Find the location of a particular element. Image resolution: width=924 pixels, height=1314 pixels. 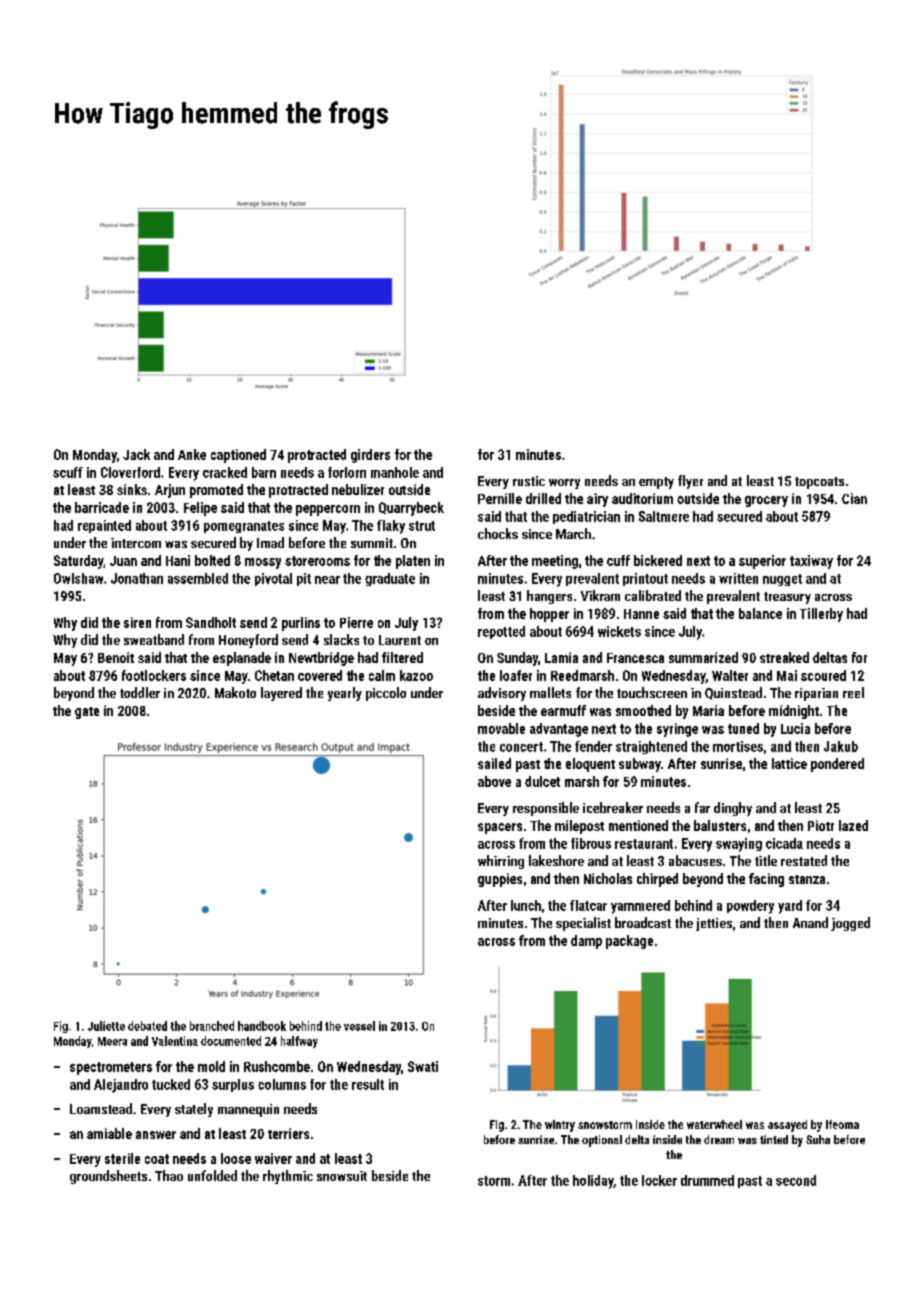

rustic is located at coordinates (529, 481).
